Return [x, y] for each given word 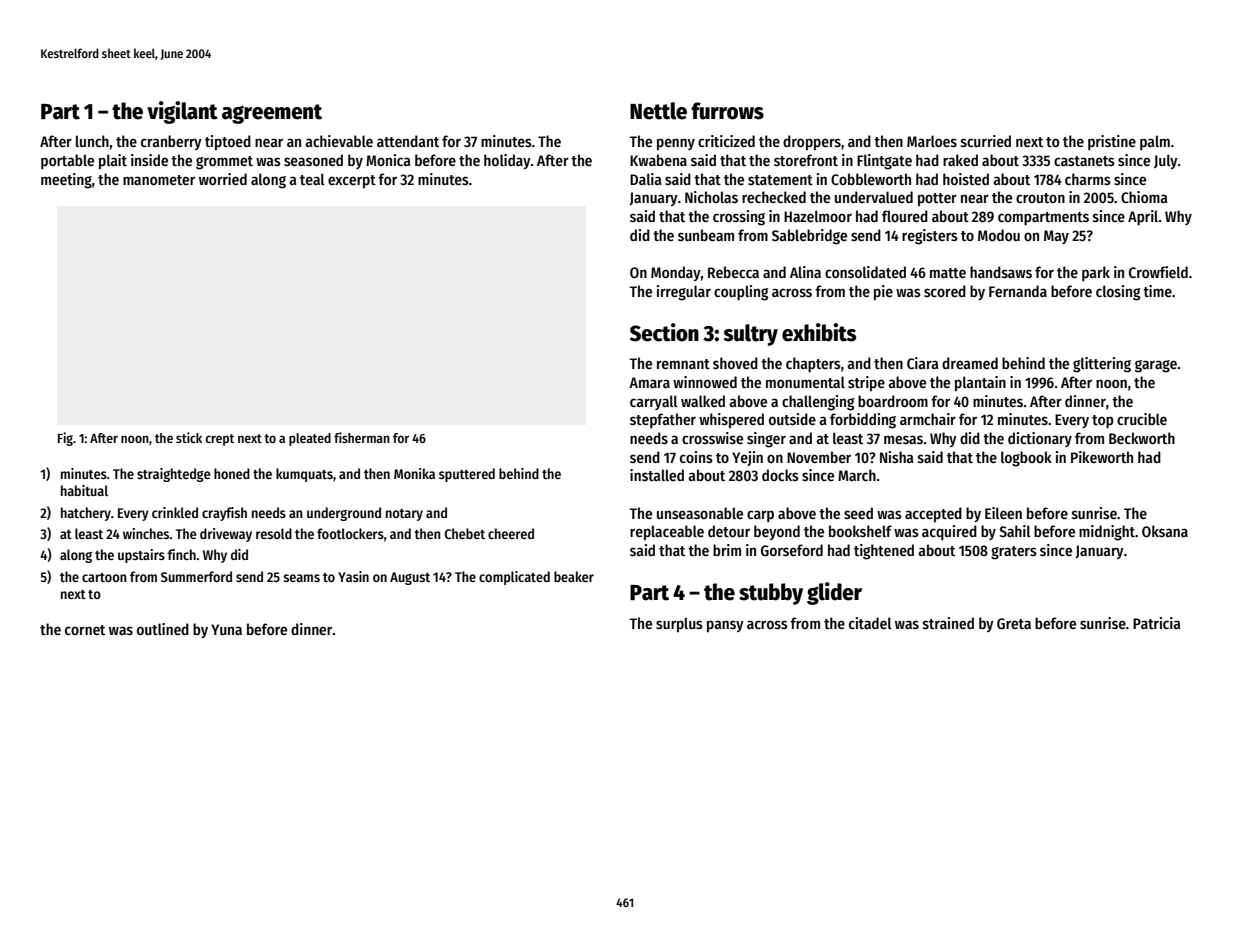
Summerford [196, 576]
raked [960, 160]
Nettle [658, 111]
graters [1014, 553]
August [410, 578]
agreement [272, 114]
